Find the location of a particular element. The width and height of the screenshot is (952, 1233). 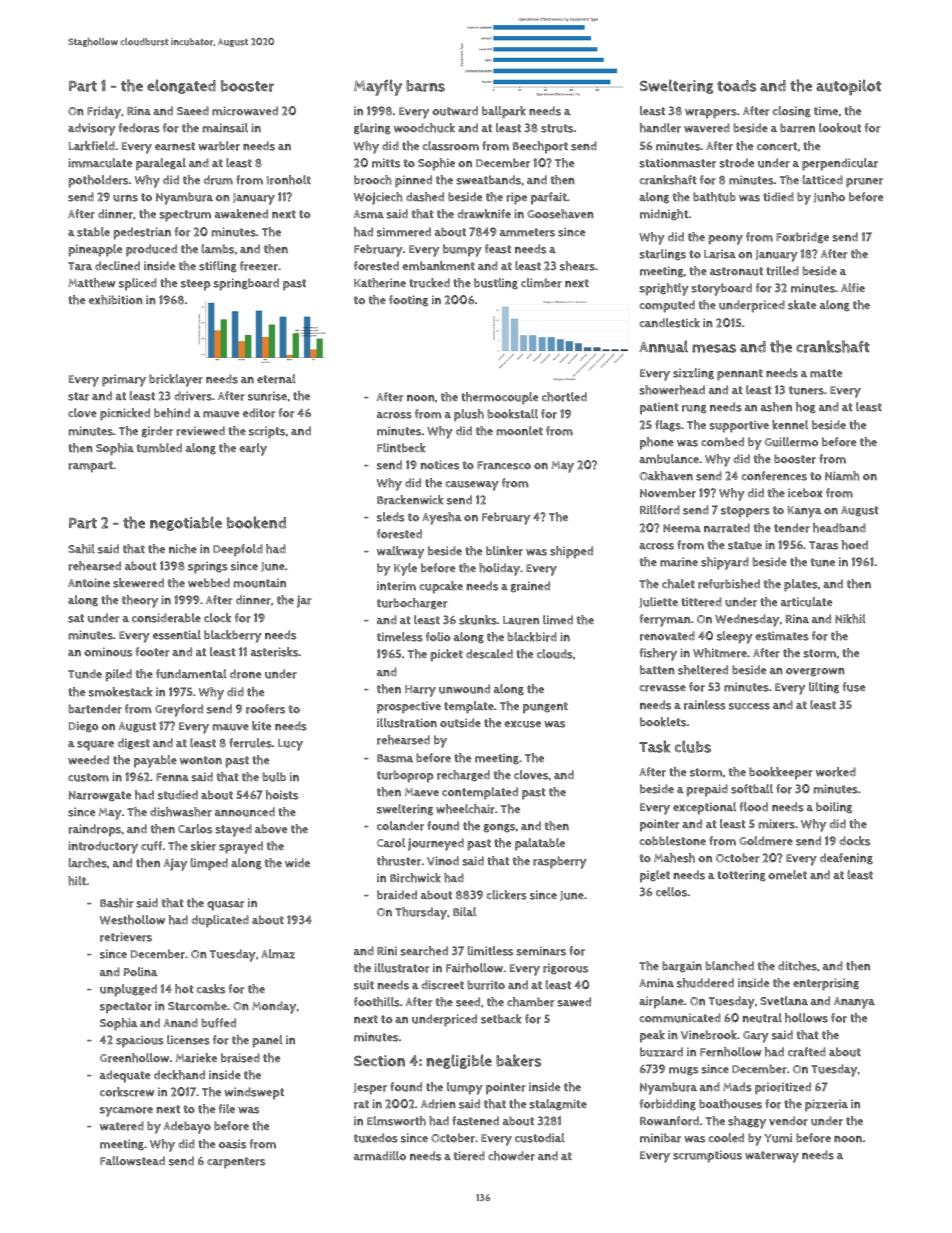

hot is located at coordinates (184, 989).
